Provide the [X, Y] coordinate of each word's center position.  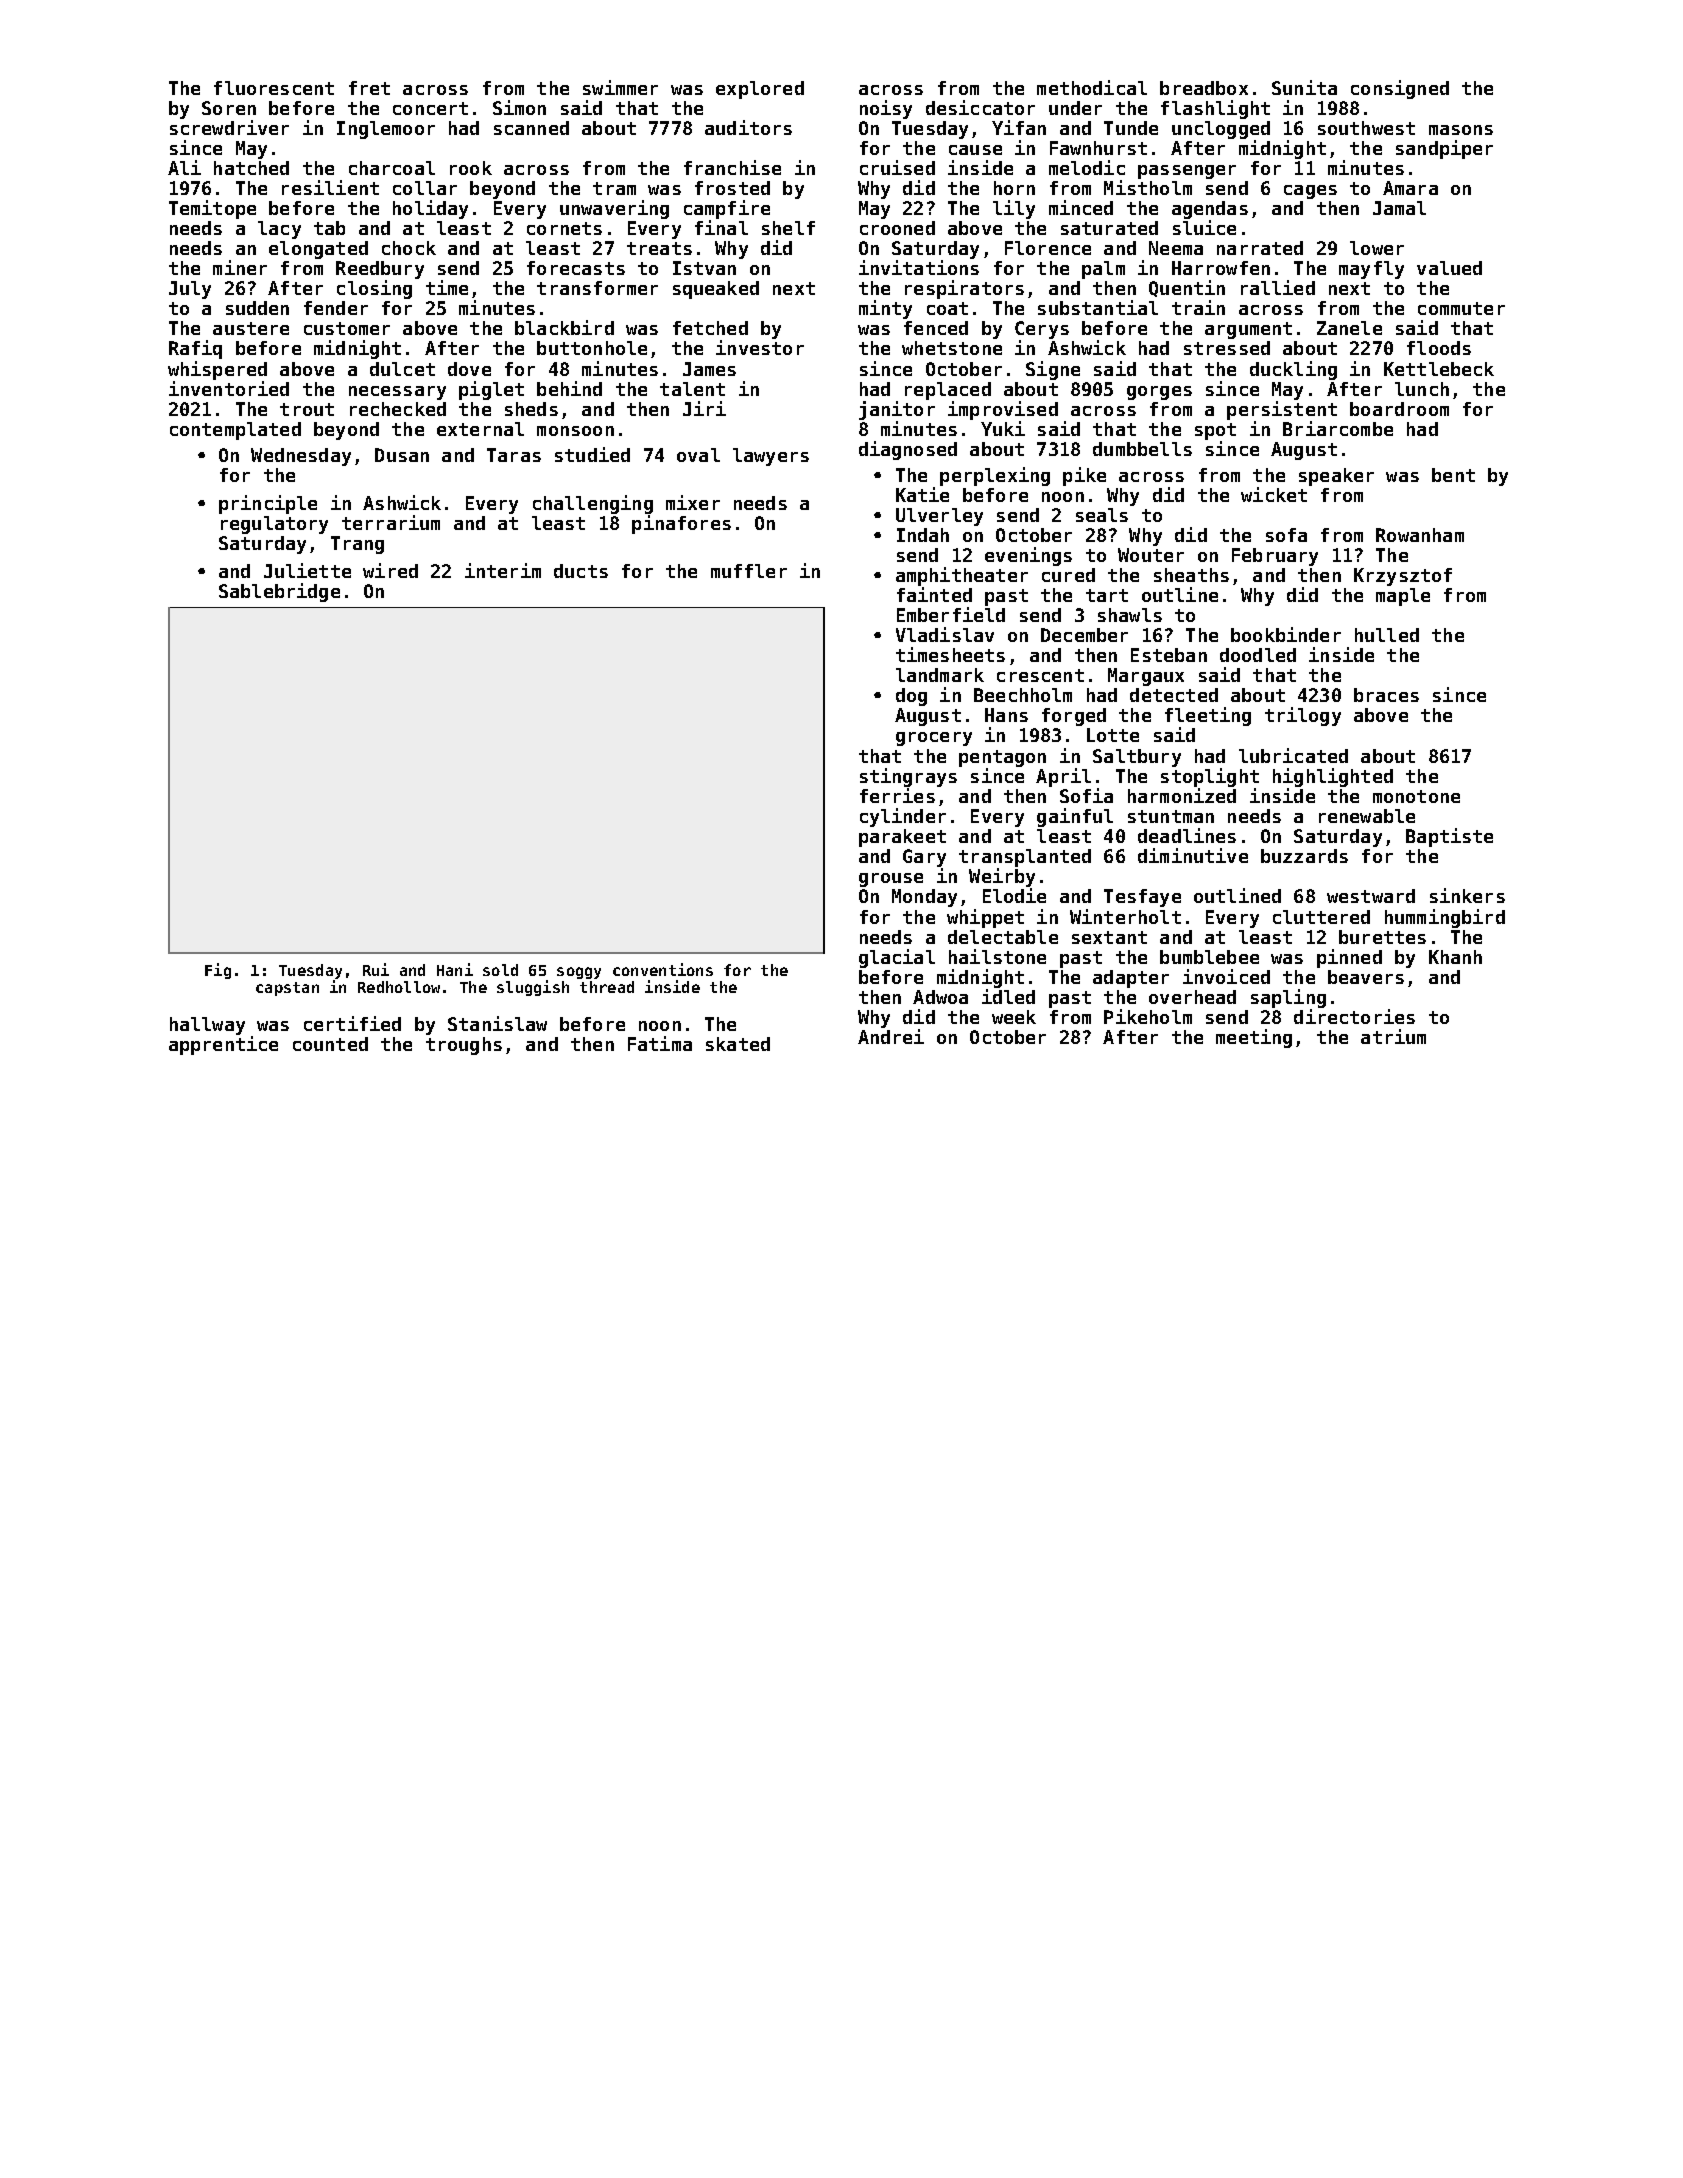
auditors [748, 127]
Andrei [891, 1036]
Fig [218, 971]
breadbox [1204, 88]
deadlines [1187, 835]
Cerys [1042, 330]
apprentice [223, 1045]
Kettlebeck [1439, 369]
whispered [217, 370]
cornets [564, 228]
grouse [891, 880]
